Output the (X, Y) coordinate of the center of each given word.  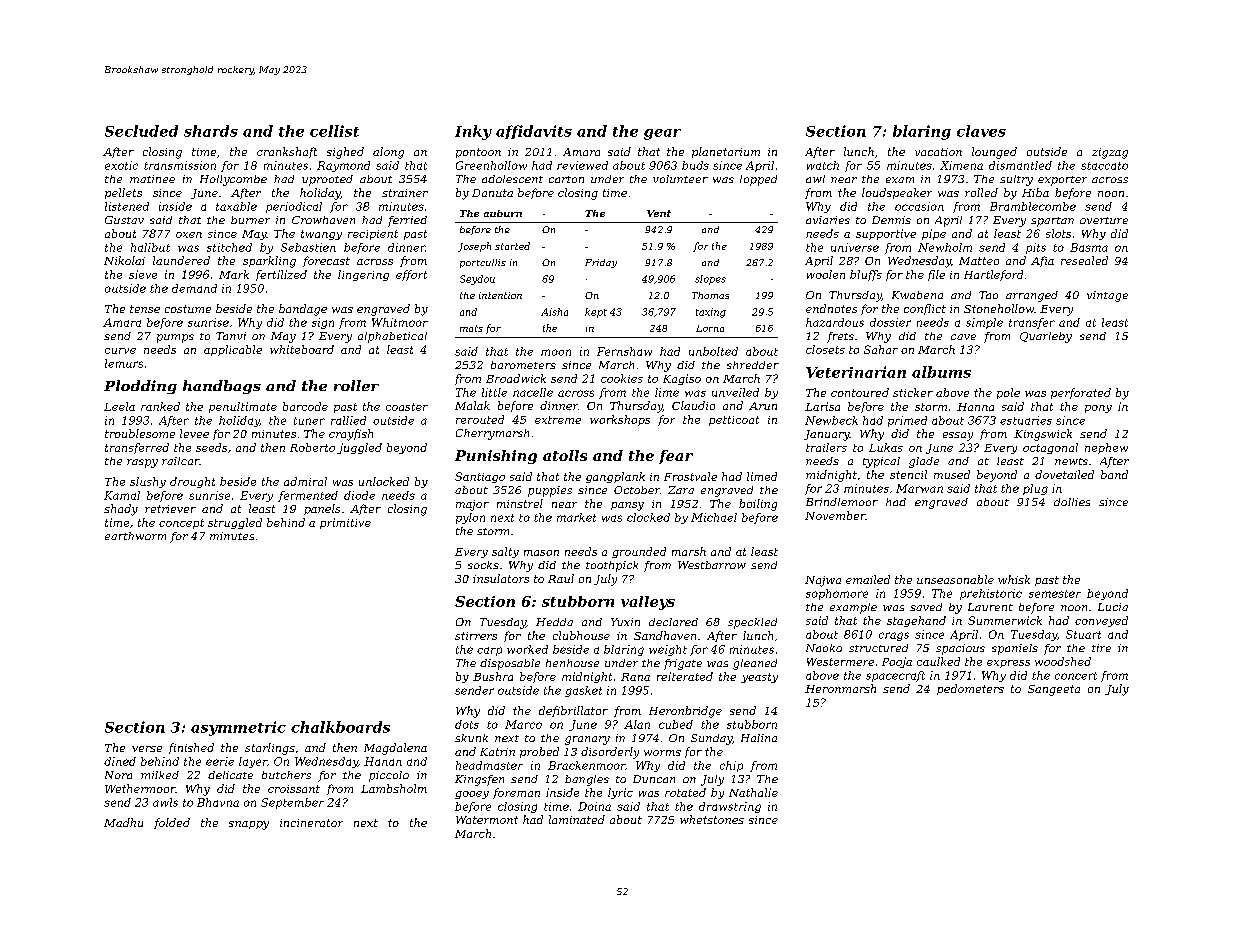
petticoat (734, 421)
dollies (1072, 502)
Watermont (487, 820)
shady (121, 510)
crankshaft (287, 152)
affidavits (534, 132)
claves (981, 131)
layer (253, 762)
